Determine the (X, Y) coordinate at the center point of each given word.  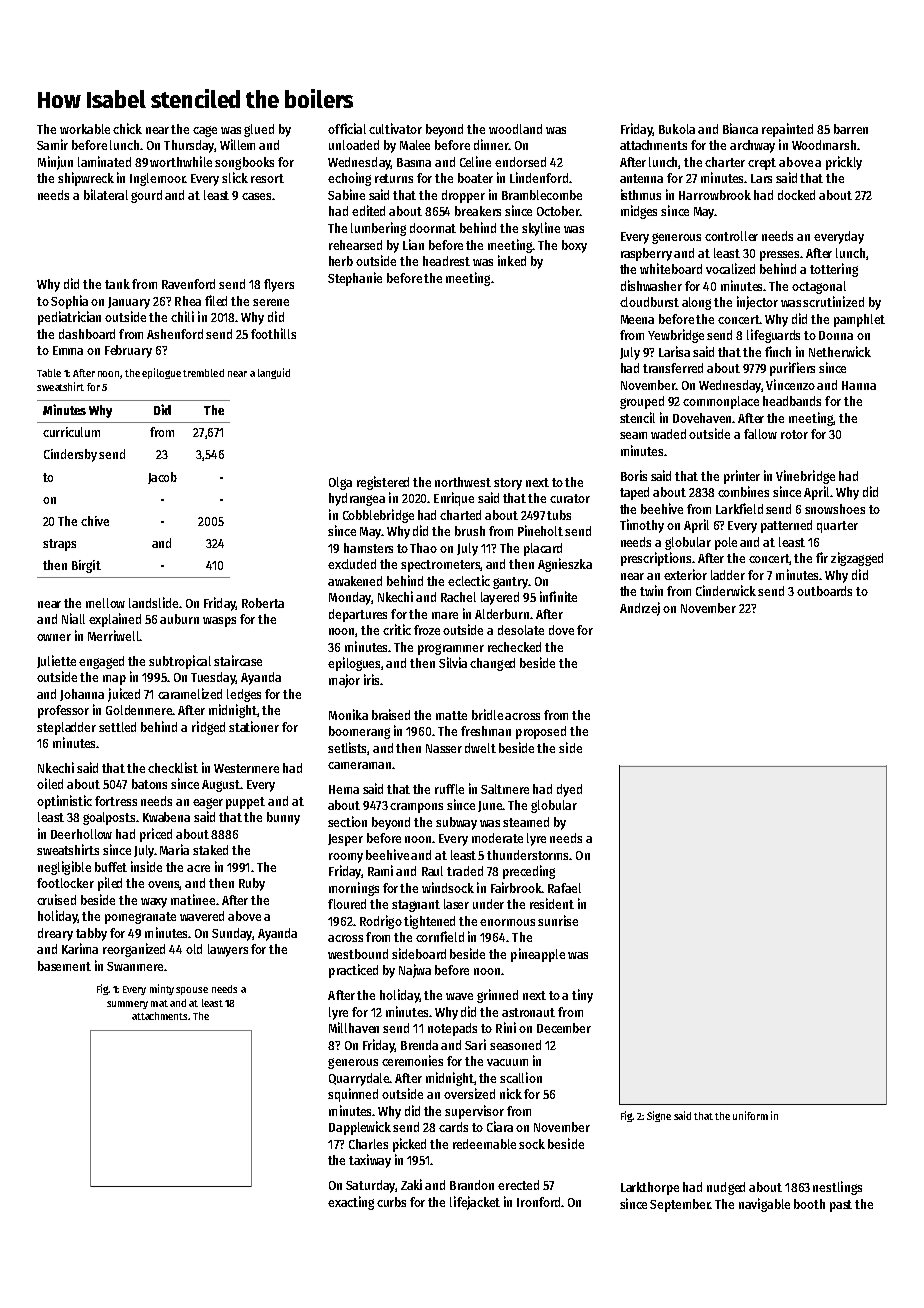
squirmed (353, 1095)
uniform (750, 1115)
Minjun (55, 163)
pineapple (538, 955)
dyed (569, 790)
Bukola (677, 129)
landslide (153, 602)
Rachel (458, 597)
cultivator (395, 128)
